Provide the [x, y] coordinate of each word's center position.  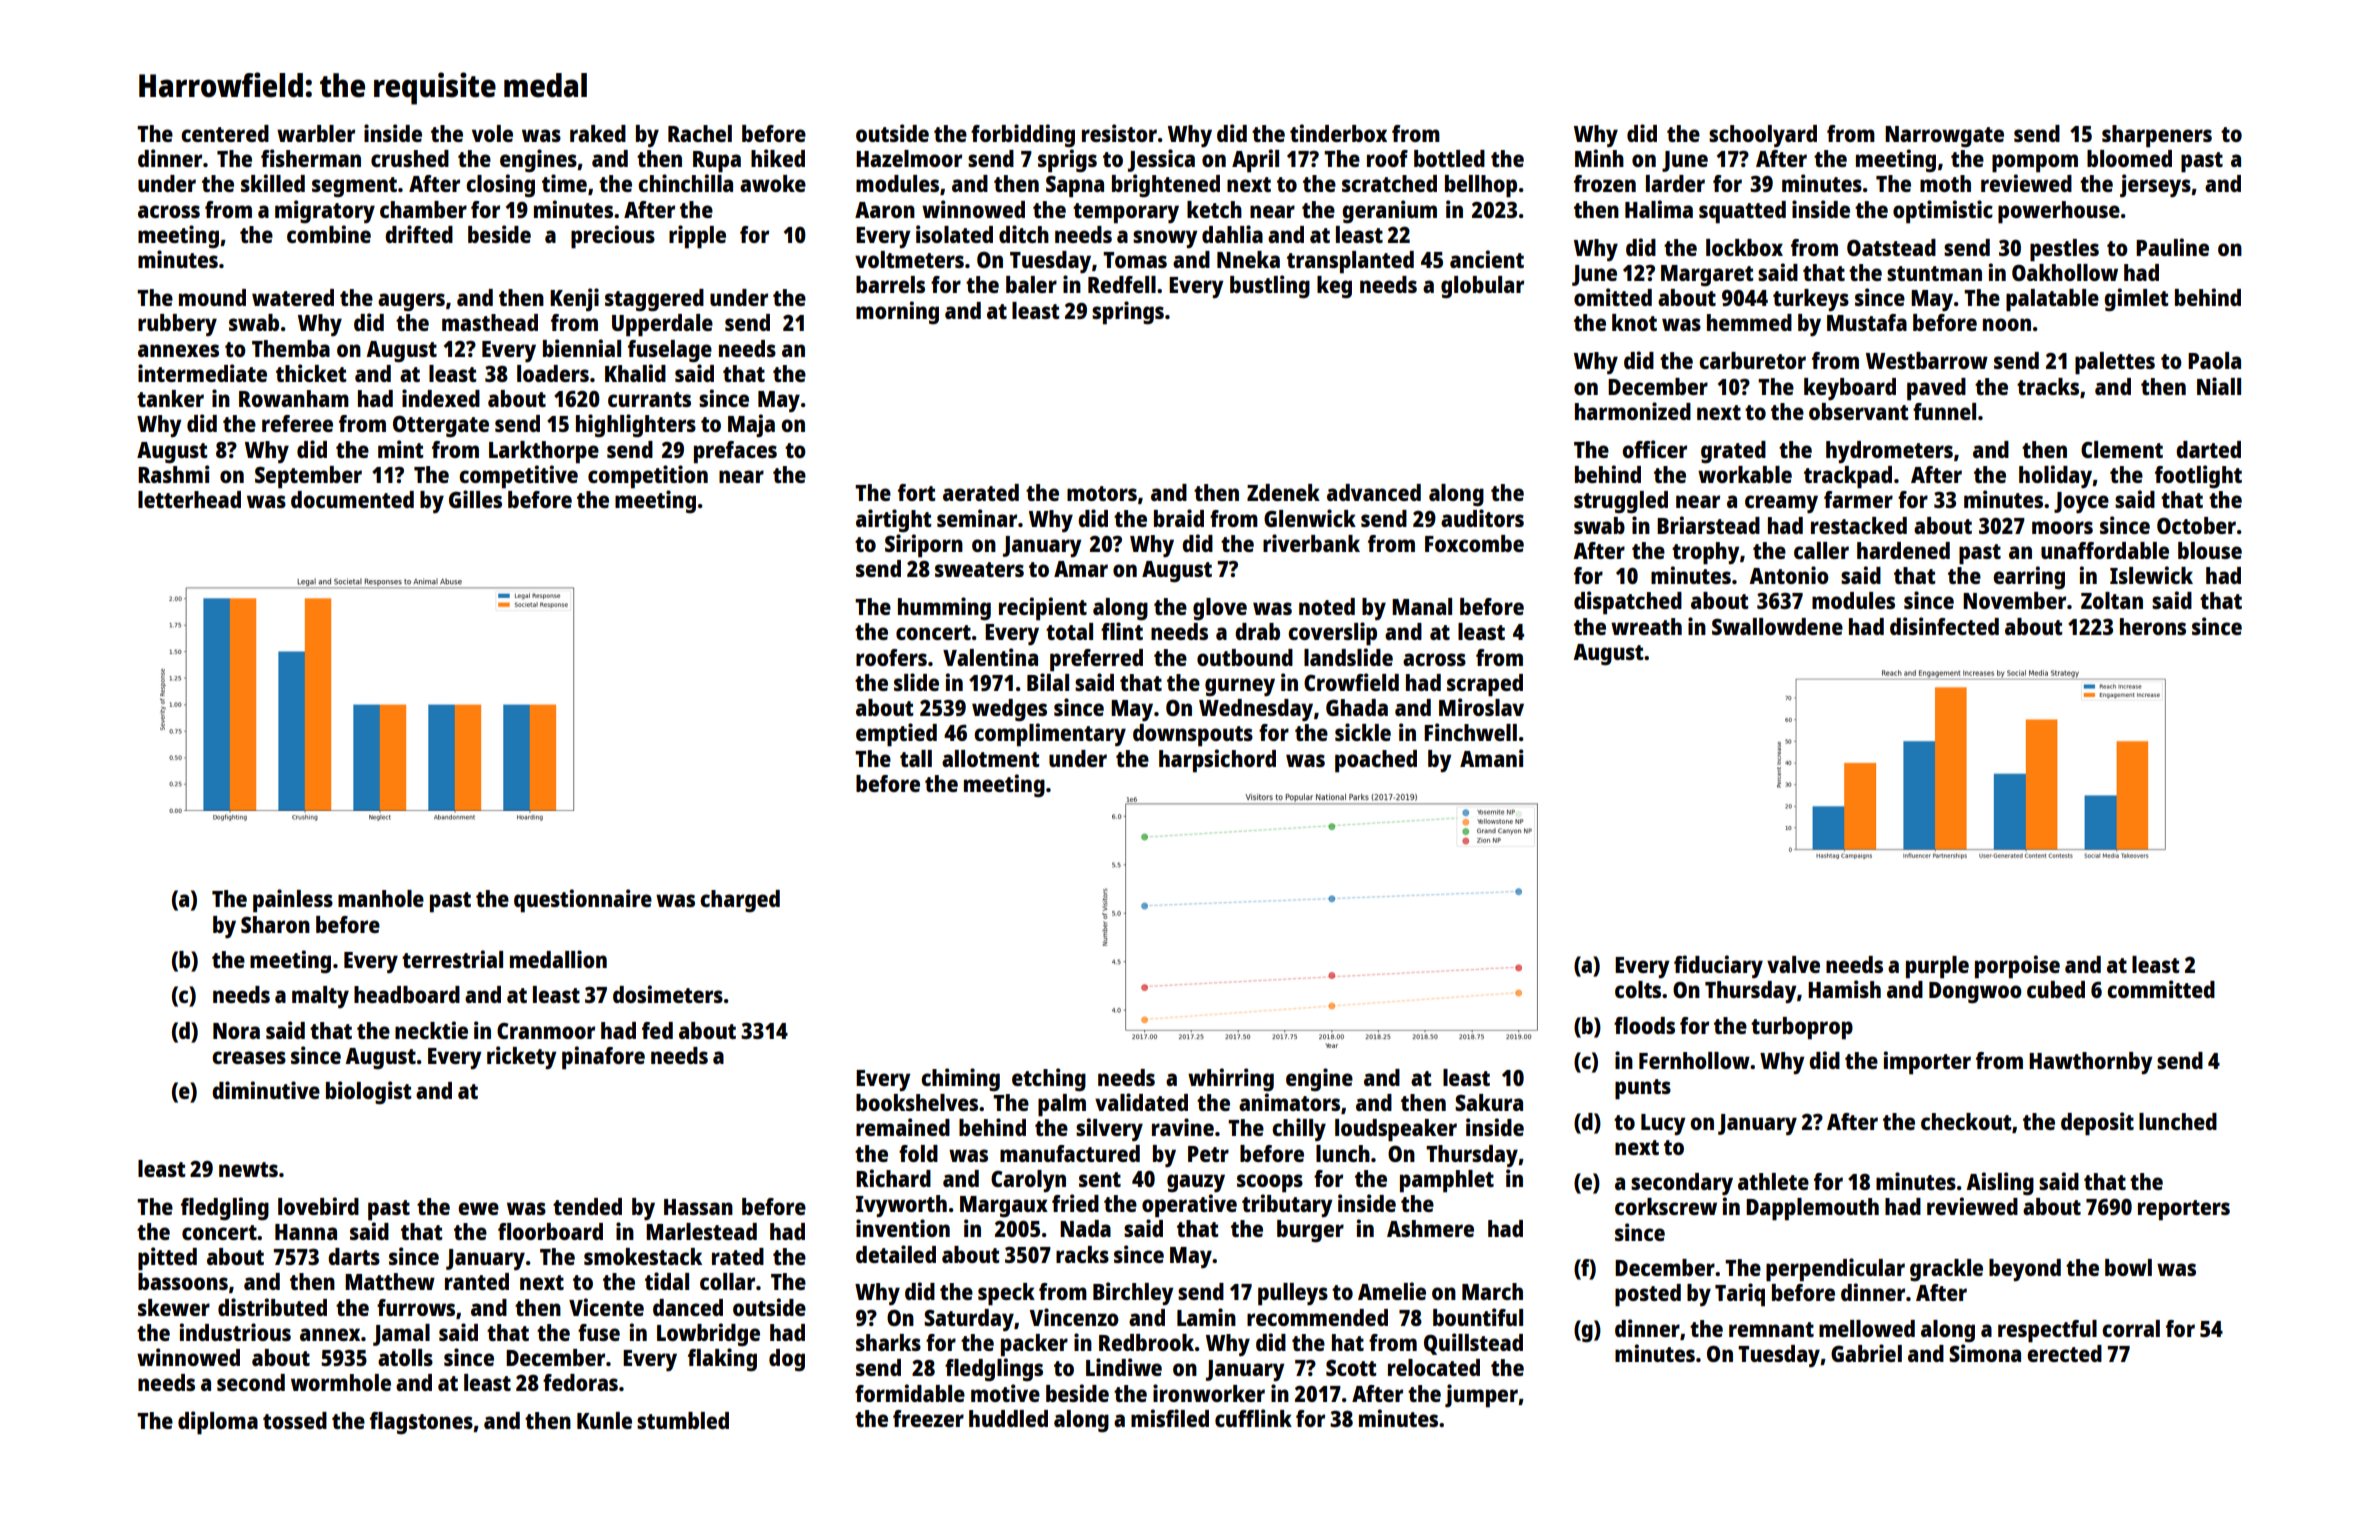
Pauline [2172, 247]
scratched [1389, 183]
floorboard [550, 1231]
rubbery [177, 325]
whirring [1231, 1080]
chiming [960, 1080]
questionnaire [583, 901]
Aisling [2000, 1184]
